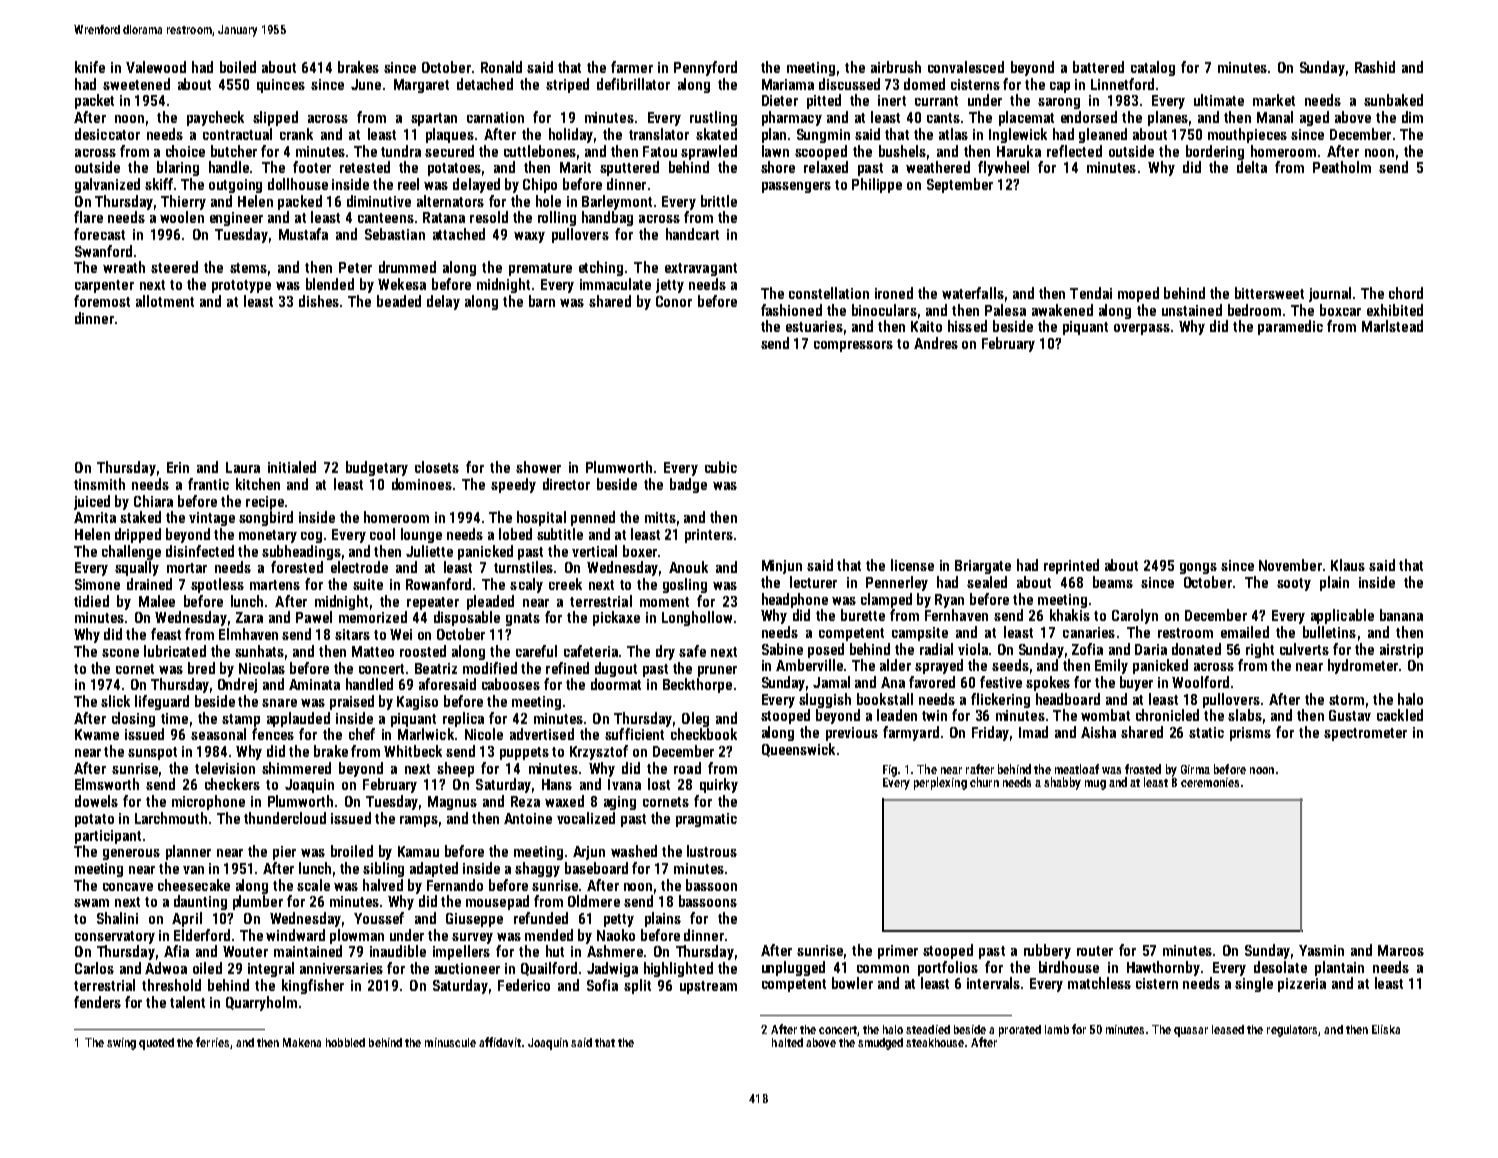 Image resolution: width=1498 pixels, height=1158 pixels. I want to click on overpass, so click(1142, 329).
